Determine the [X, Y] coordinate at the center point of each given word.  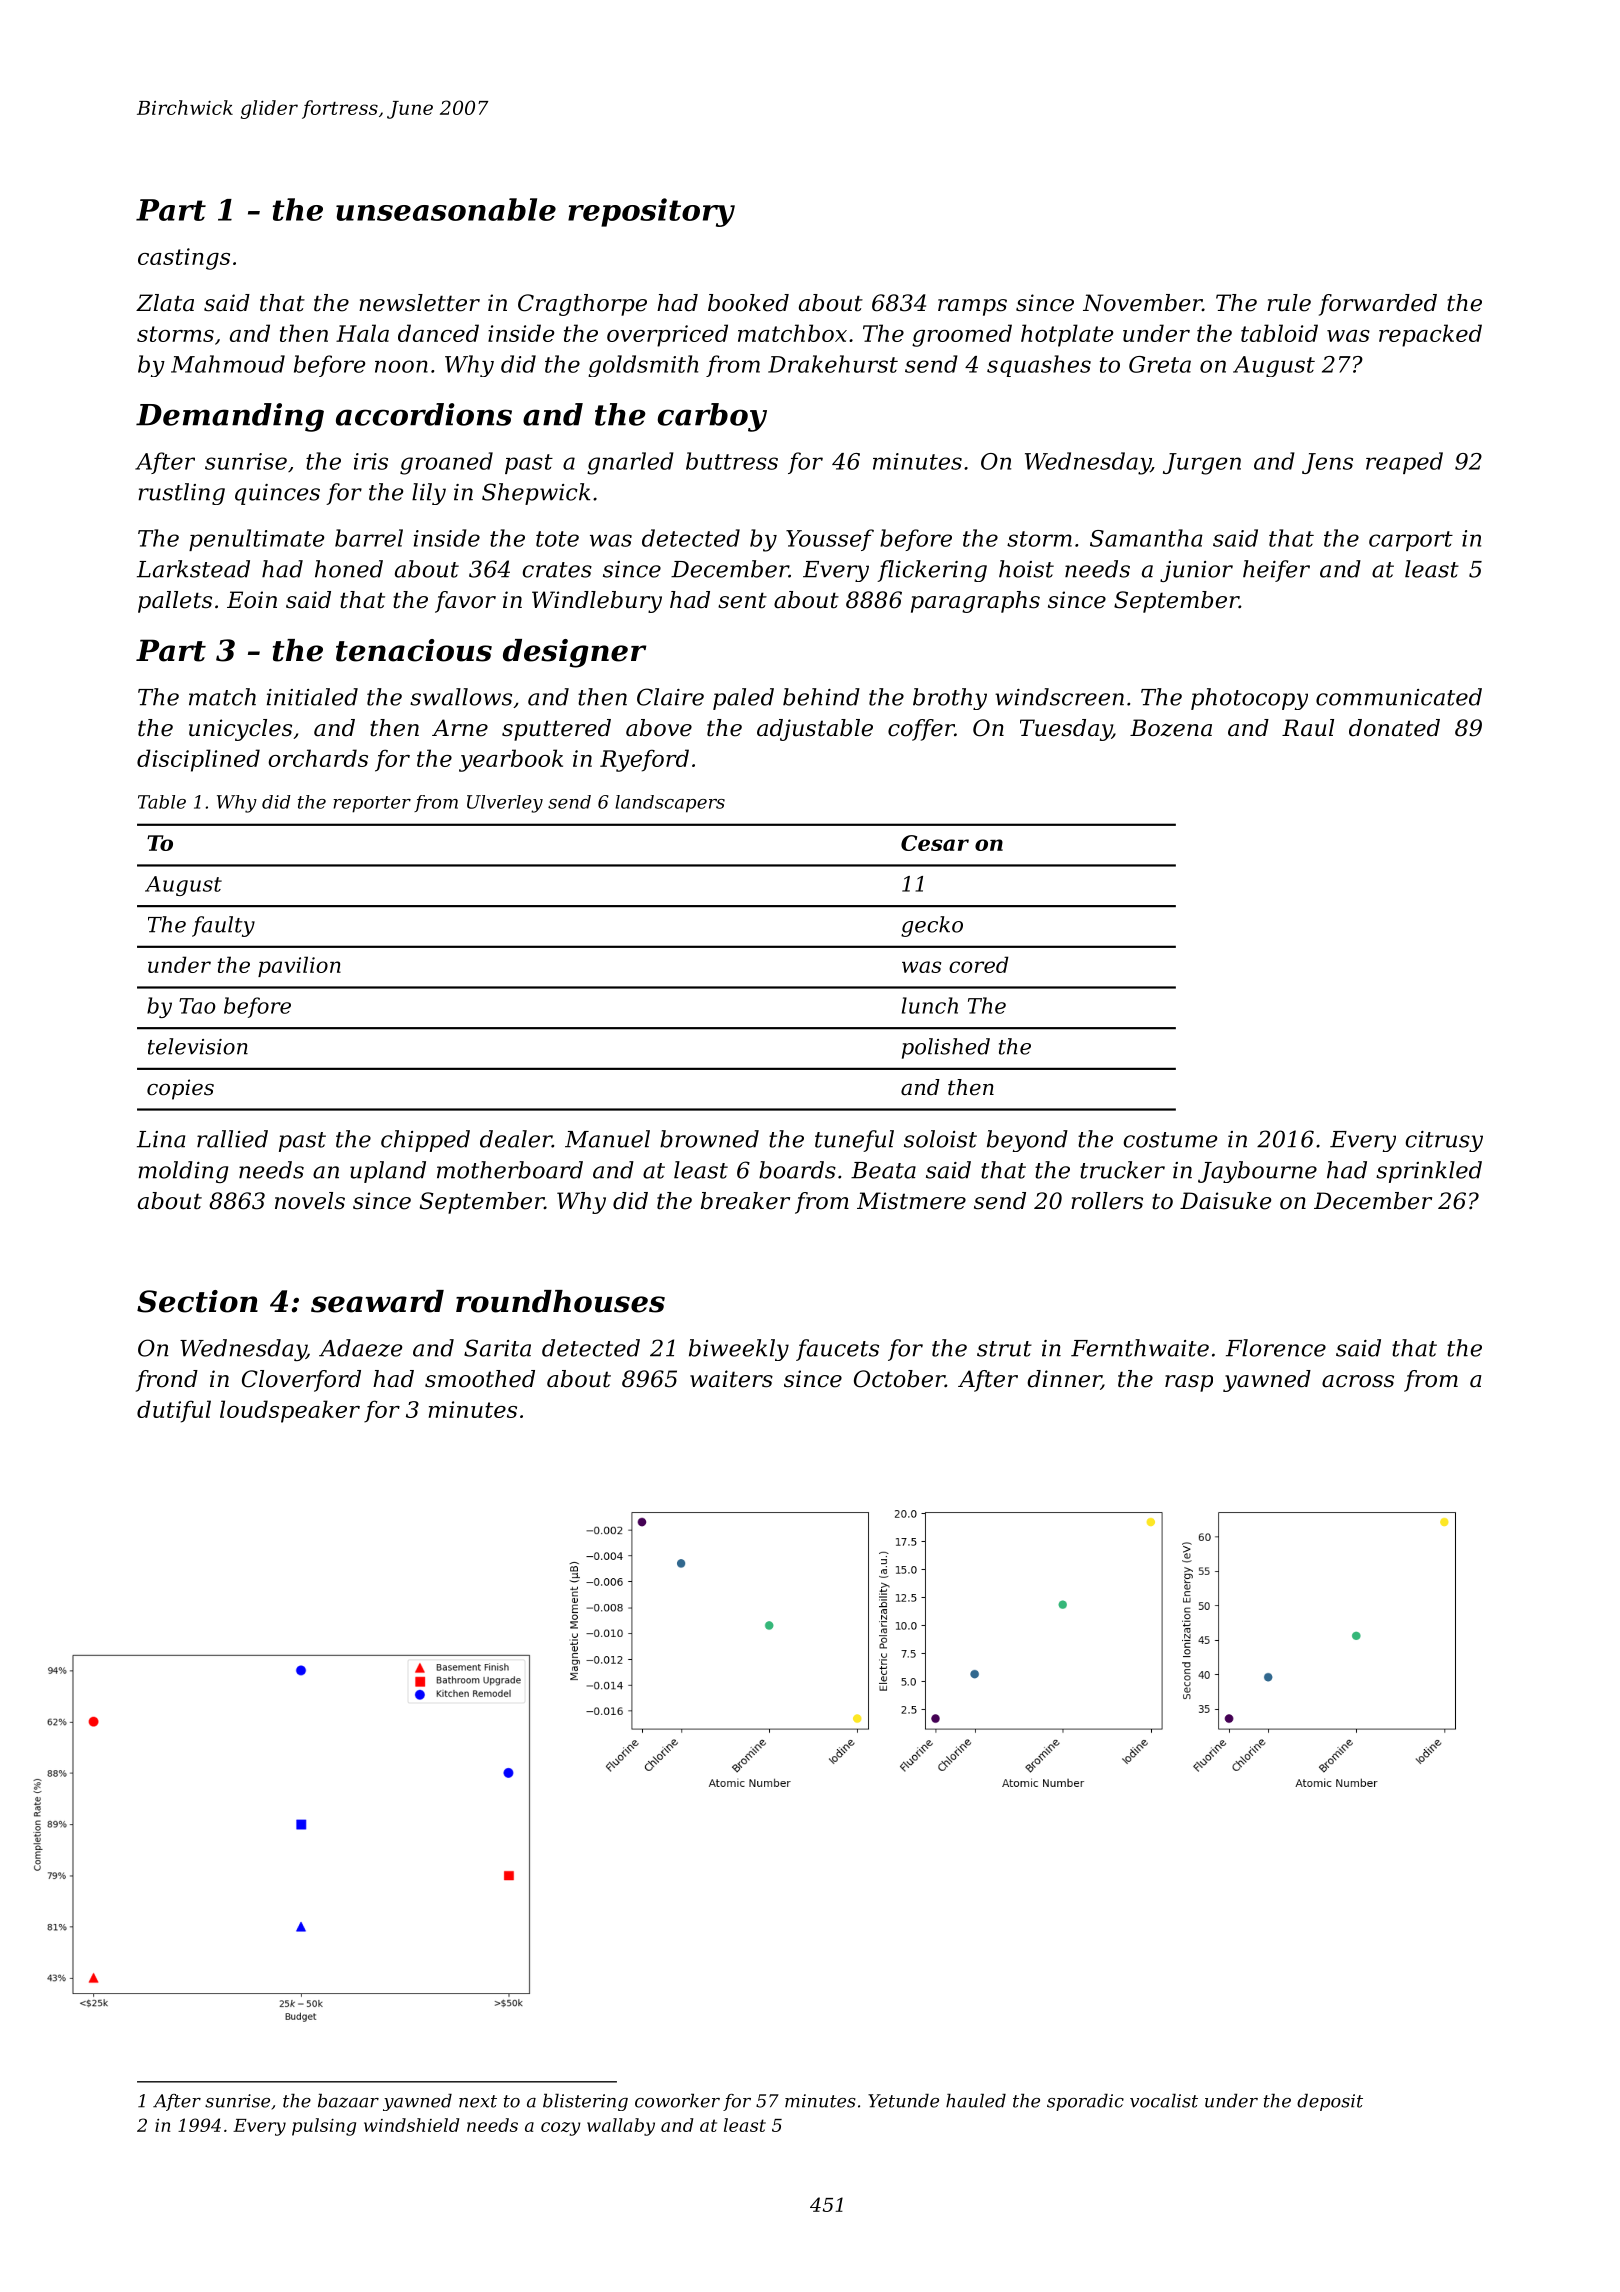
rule [1289, 303]
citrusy [1444, 1141]
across [1358, 1381]
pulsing [324, 2127]
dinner [1064, 1380]
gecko [932, 926]
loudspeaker [290, 1411]
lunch [930, 1005]
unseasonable [446, 209]
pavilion [299, 966]
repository [651, 212]
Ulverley [505, 804]
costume [1170, 1140]
